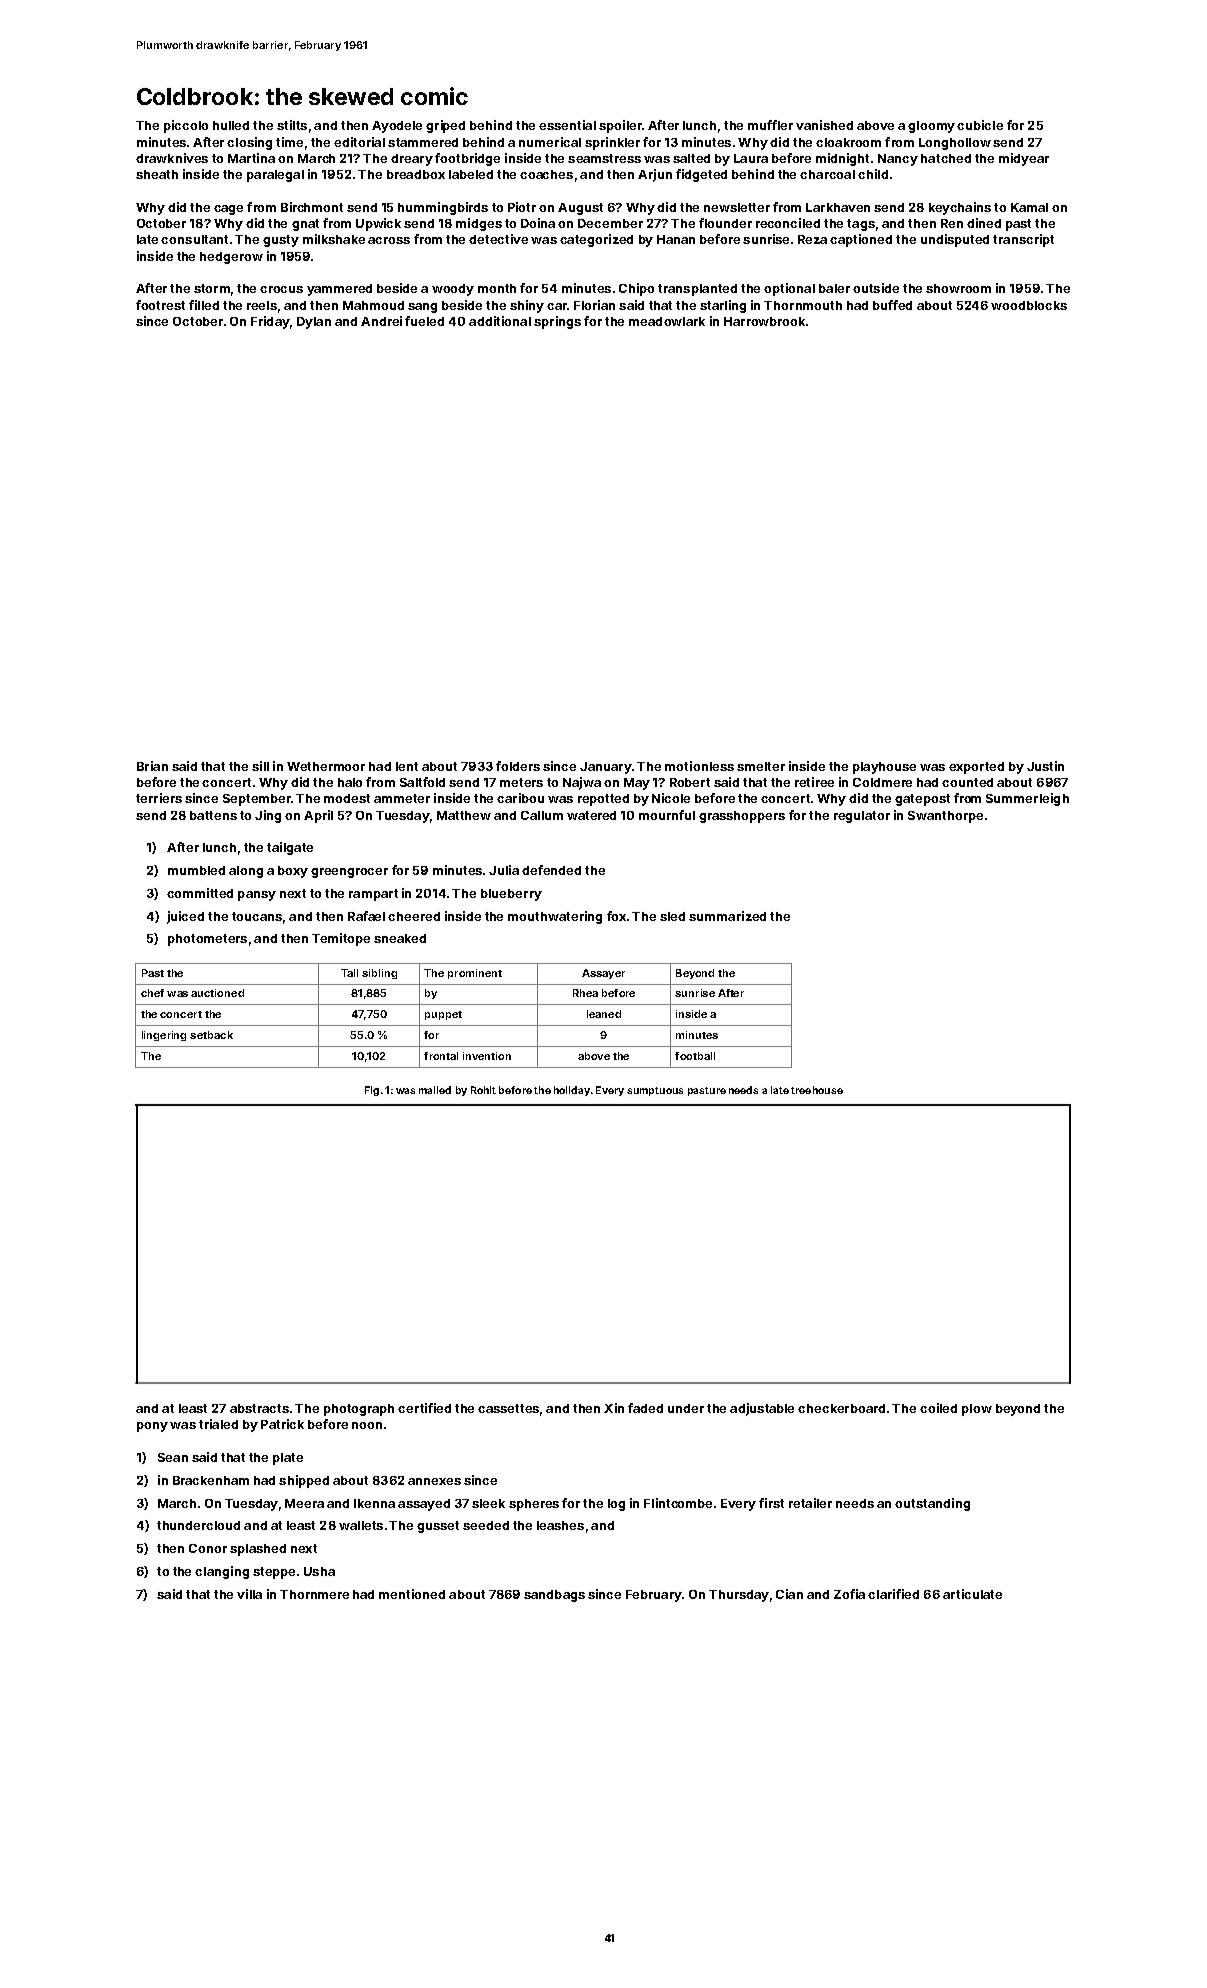 This screenshot has width=1207, height=1988. I want to click on prominent, so click(475, 974).
